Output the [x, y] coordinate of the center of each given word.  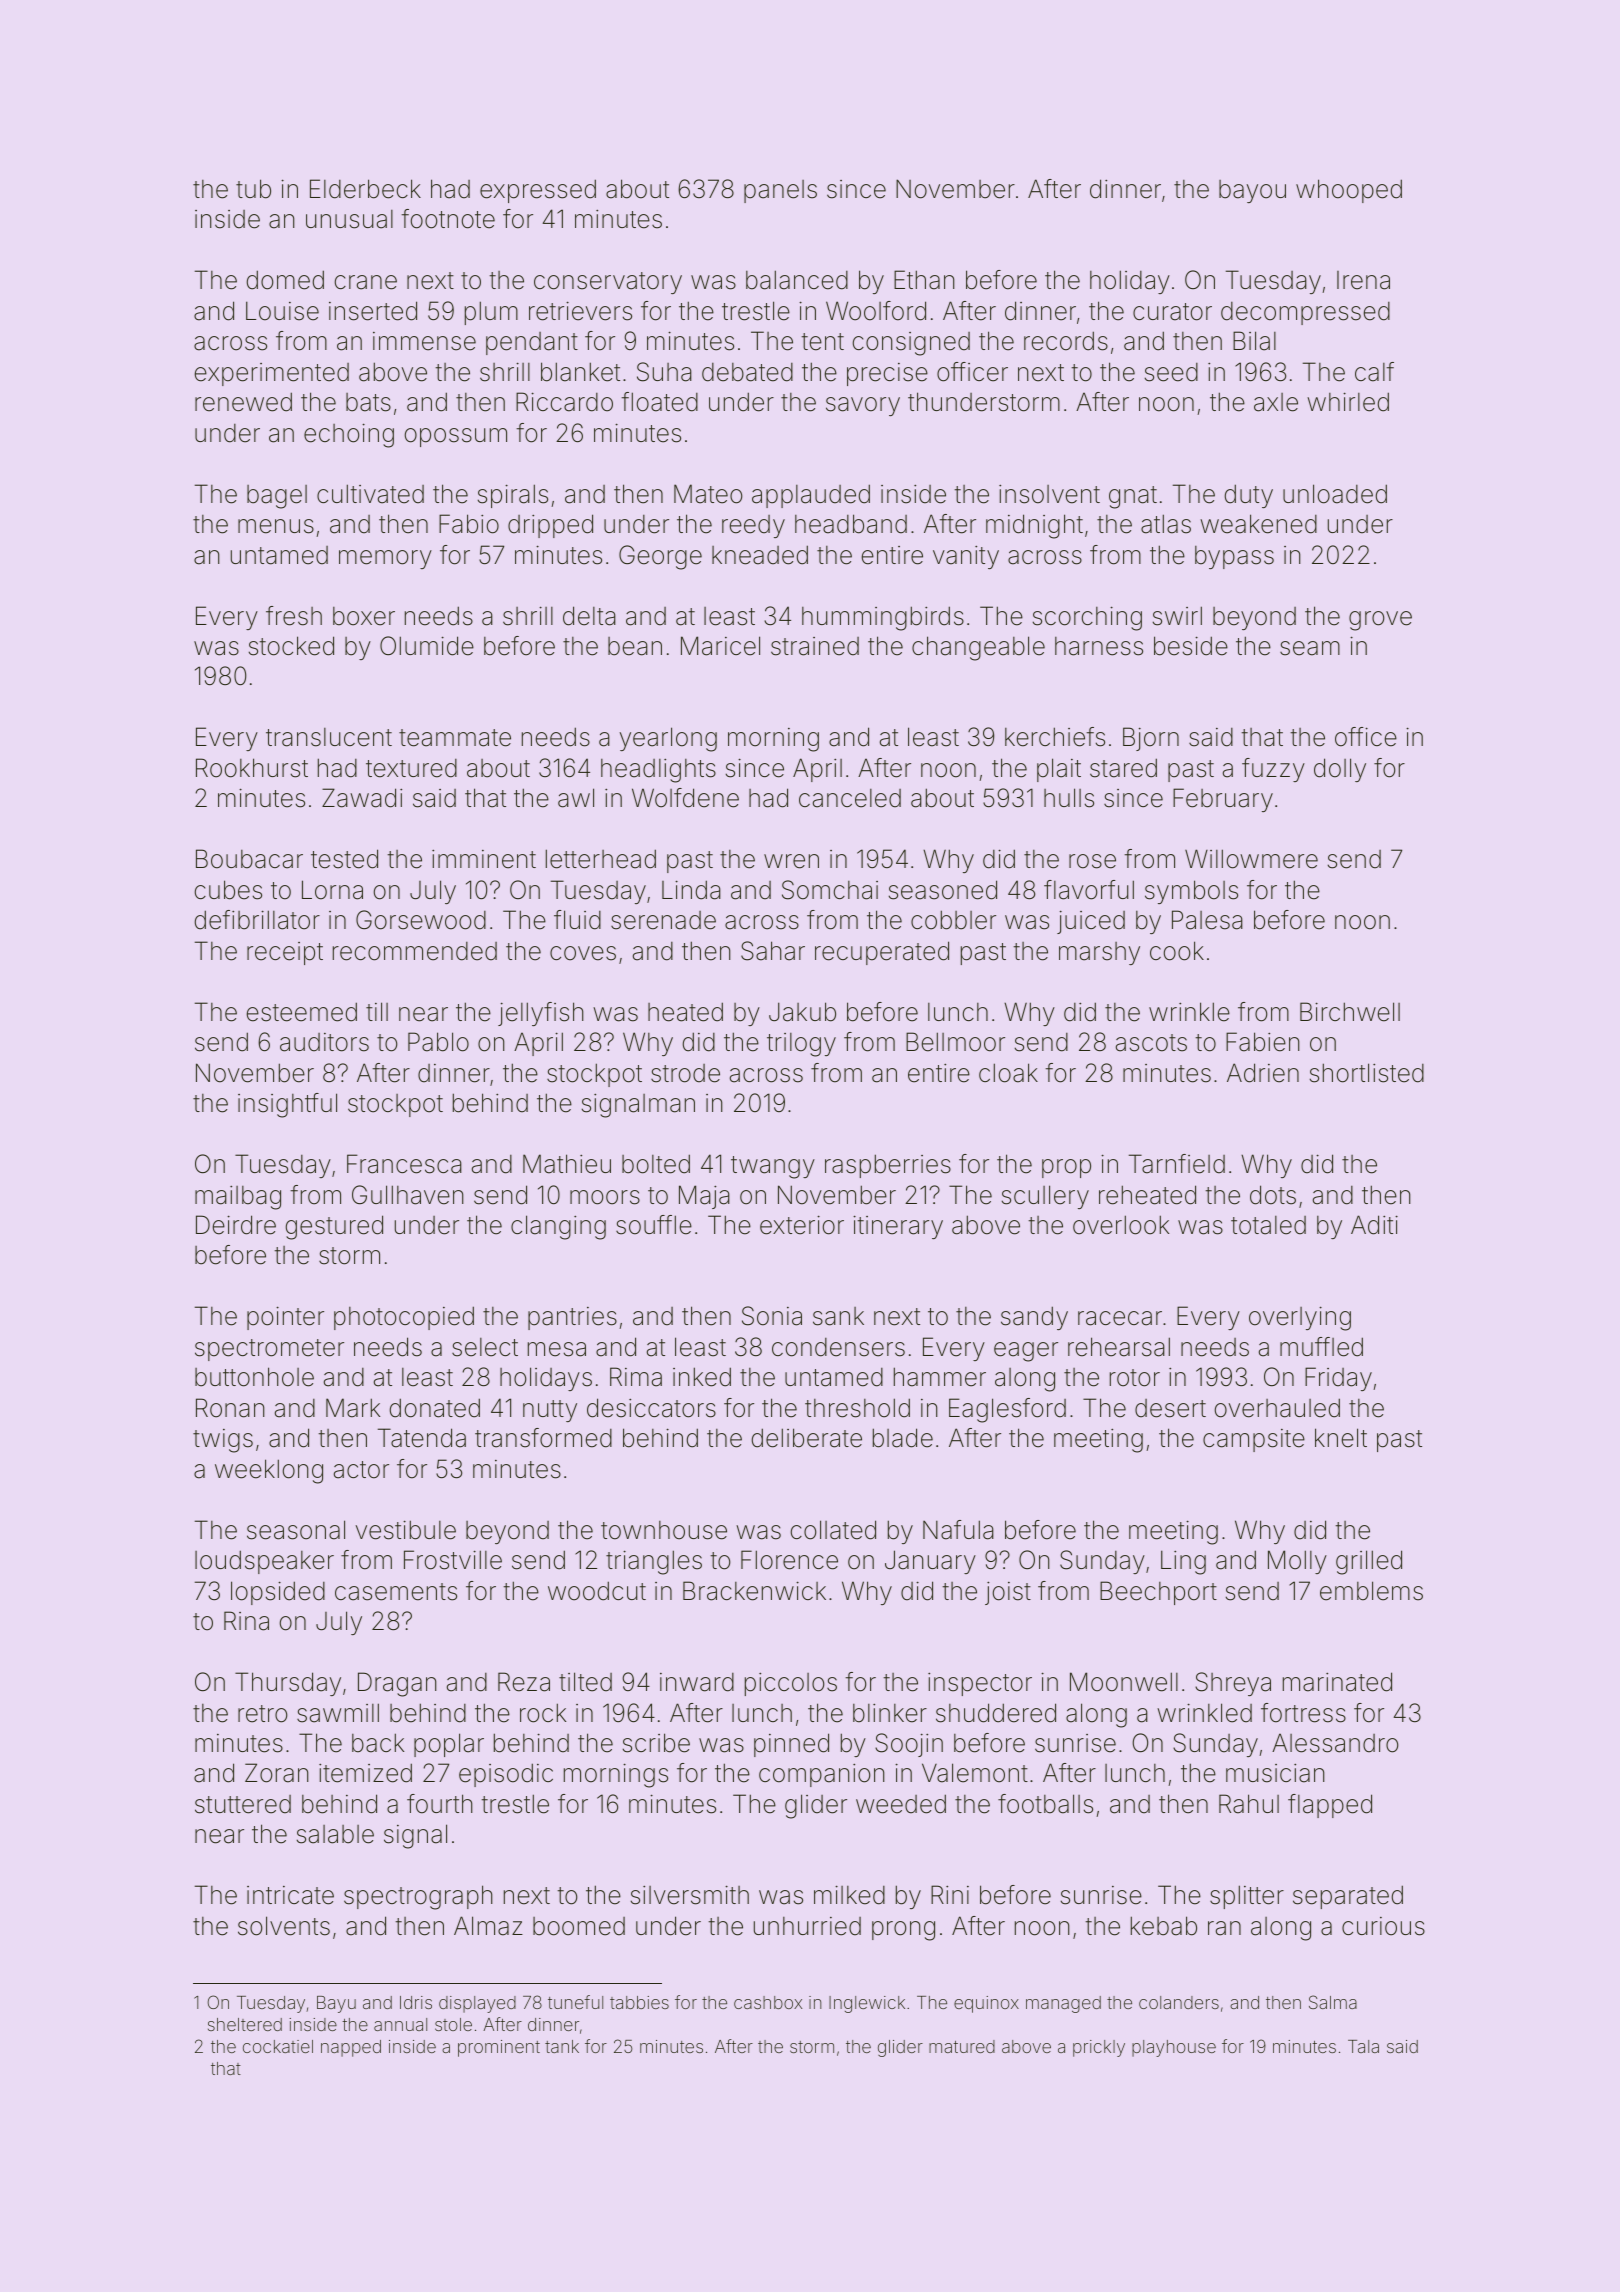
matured [962, 2046]
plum [491, 313]
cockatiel [278, 2046]
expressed [538, 191]
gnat [1133, 497]
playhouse [1174, 2048]
